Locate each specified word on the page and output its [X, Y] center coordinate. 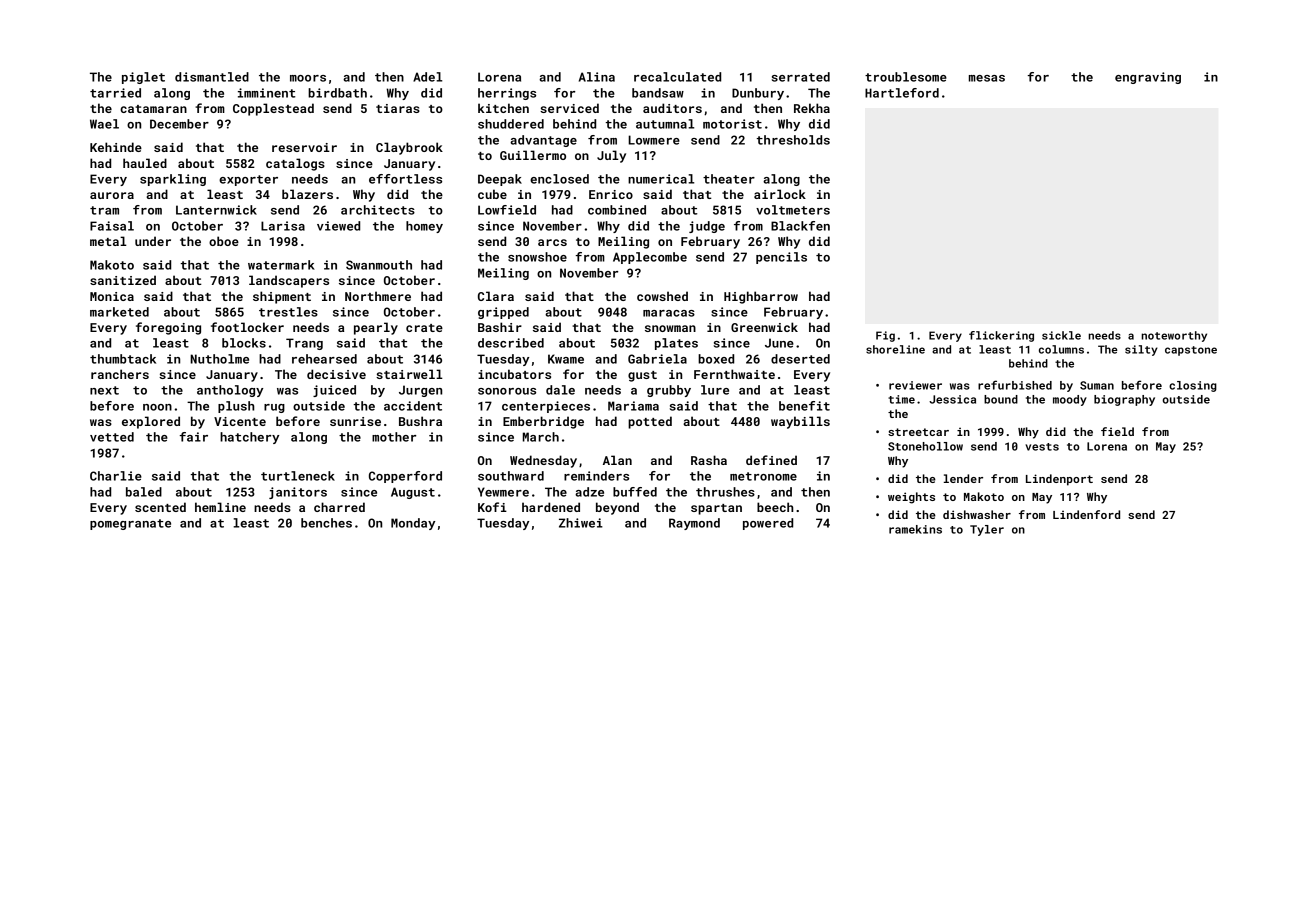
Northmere [378, 296]
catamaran [153, 109]
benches [326, 523]
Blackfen [800, 226]
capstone [1191, 351]
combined [617, 210]
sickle [1061, 335]
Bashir [500, 327]
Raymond [694, 524]
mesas [987, 78]
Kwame [566, 359]
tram [104, 210]
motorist [732, 124]
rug [274, 408]
